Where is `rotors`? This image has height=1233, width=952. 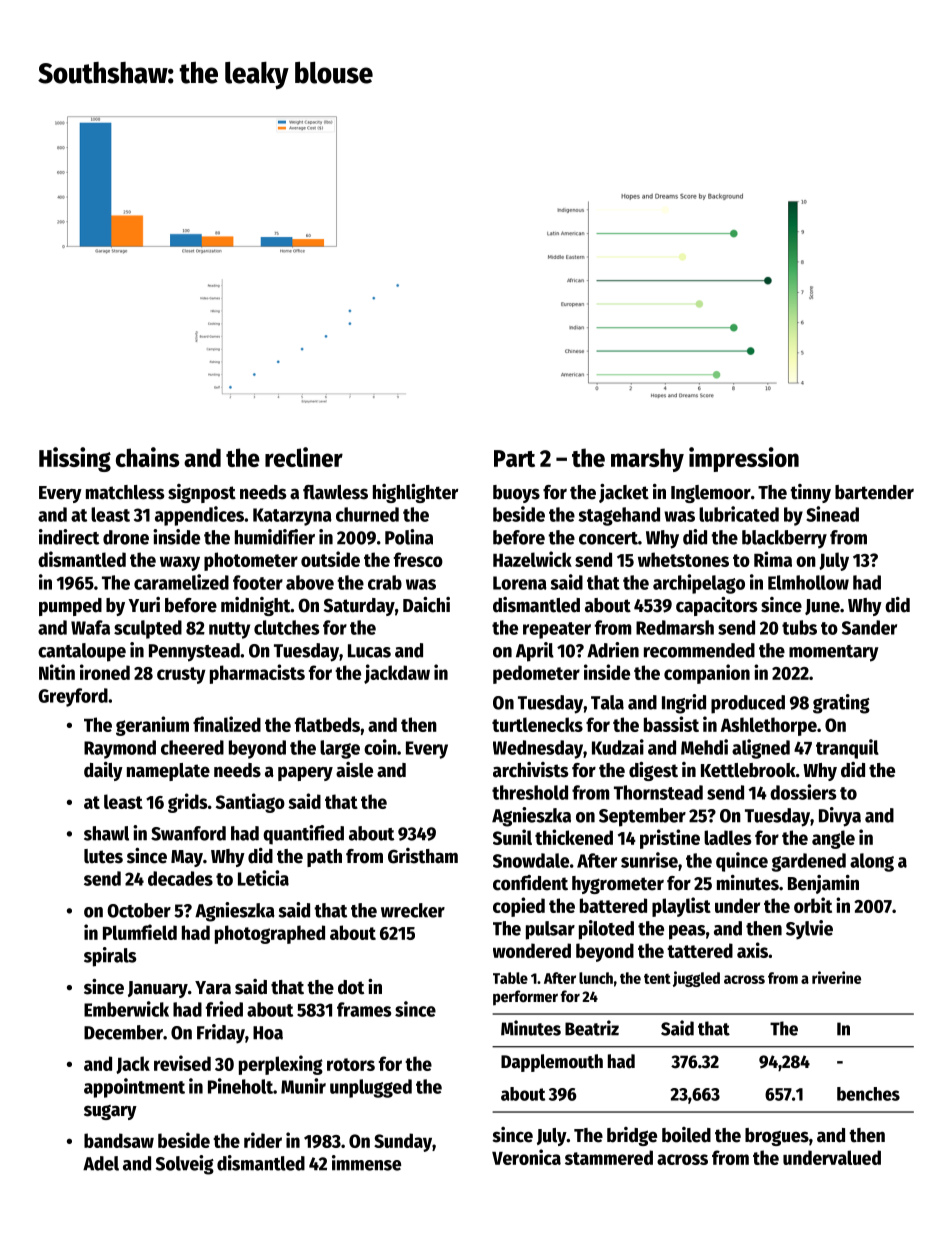 rotors is located at coordinates (351, 1064).
